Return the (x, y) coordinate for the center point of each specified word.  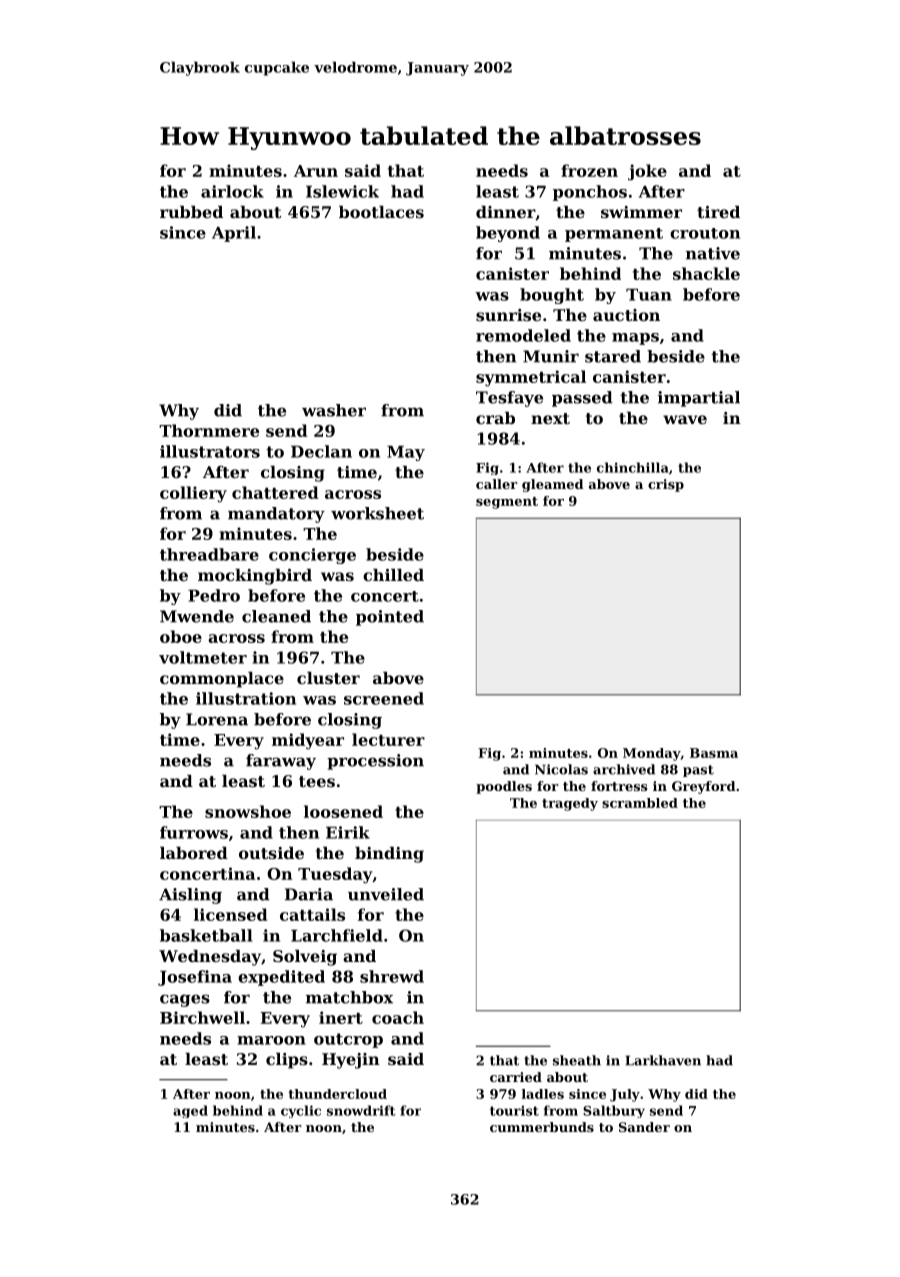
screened (384, 698)
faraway (281, 762)
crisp (666, 485)
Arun (316, 171)
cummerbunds (542, 1127)
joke (647, 172)
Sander (644, 1127)
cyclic (301, 1111)
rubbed (191, 212)
